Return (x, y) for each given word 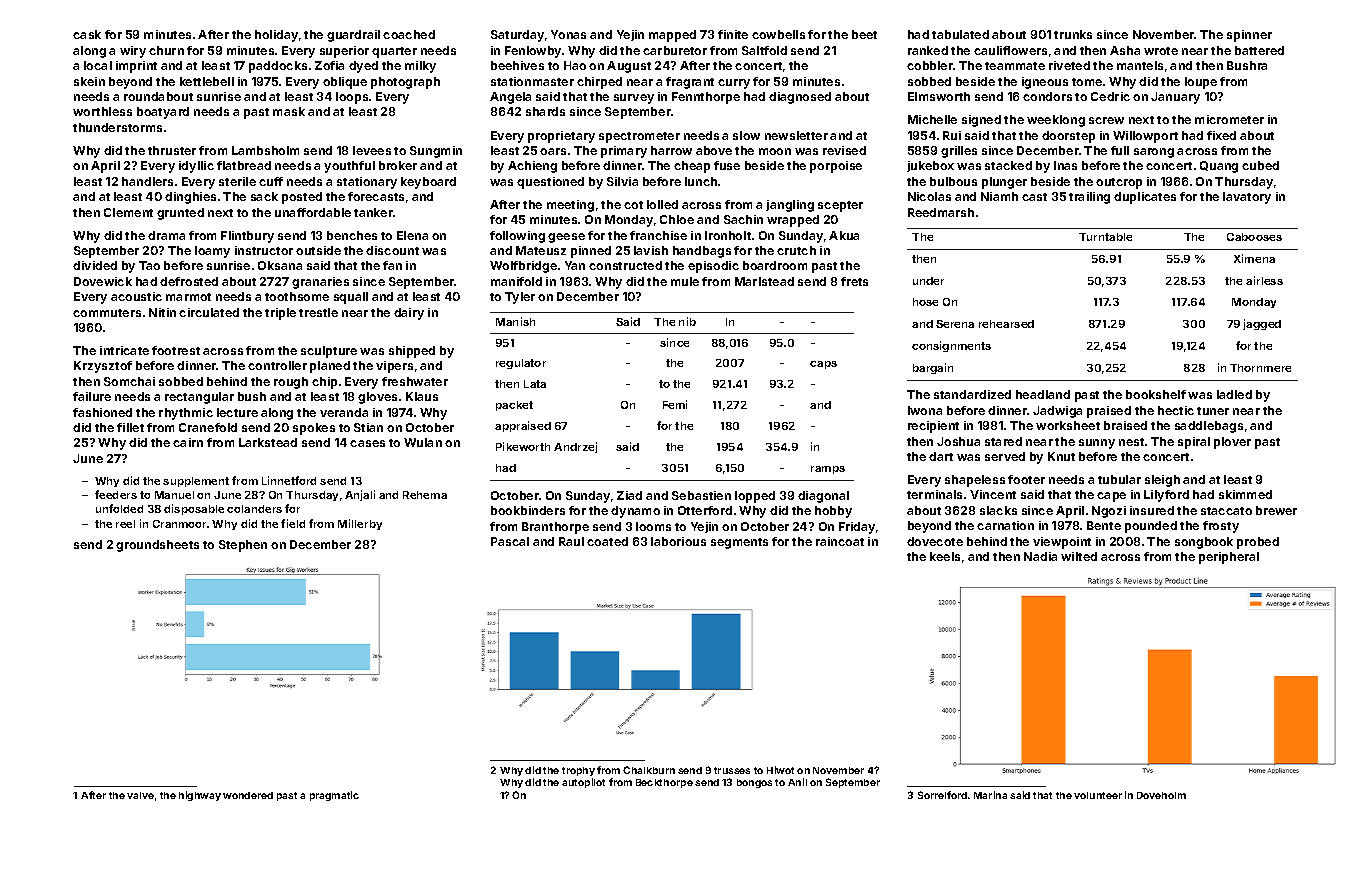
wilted (1079, 556)
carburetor (675, 50)
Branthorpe (555, 528)
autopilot (583, 783)
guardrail (353, 36)
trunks (1073, 34)
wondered (248, 795)
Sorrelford (942, 795)
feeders (116, 494)
